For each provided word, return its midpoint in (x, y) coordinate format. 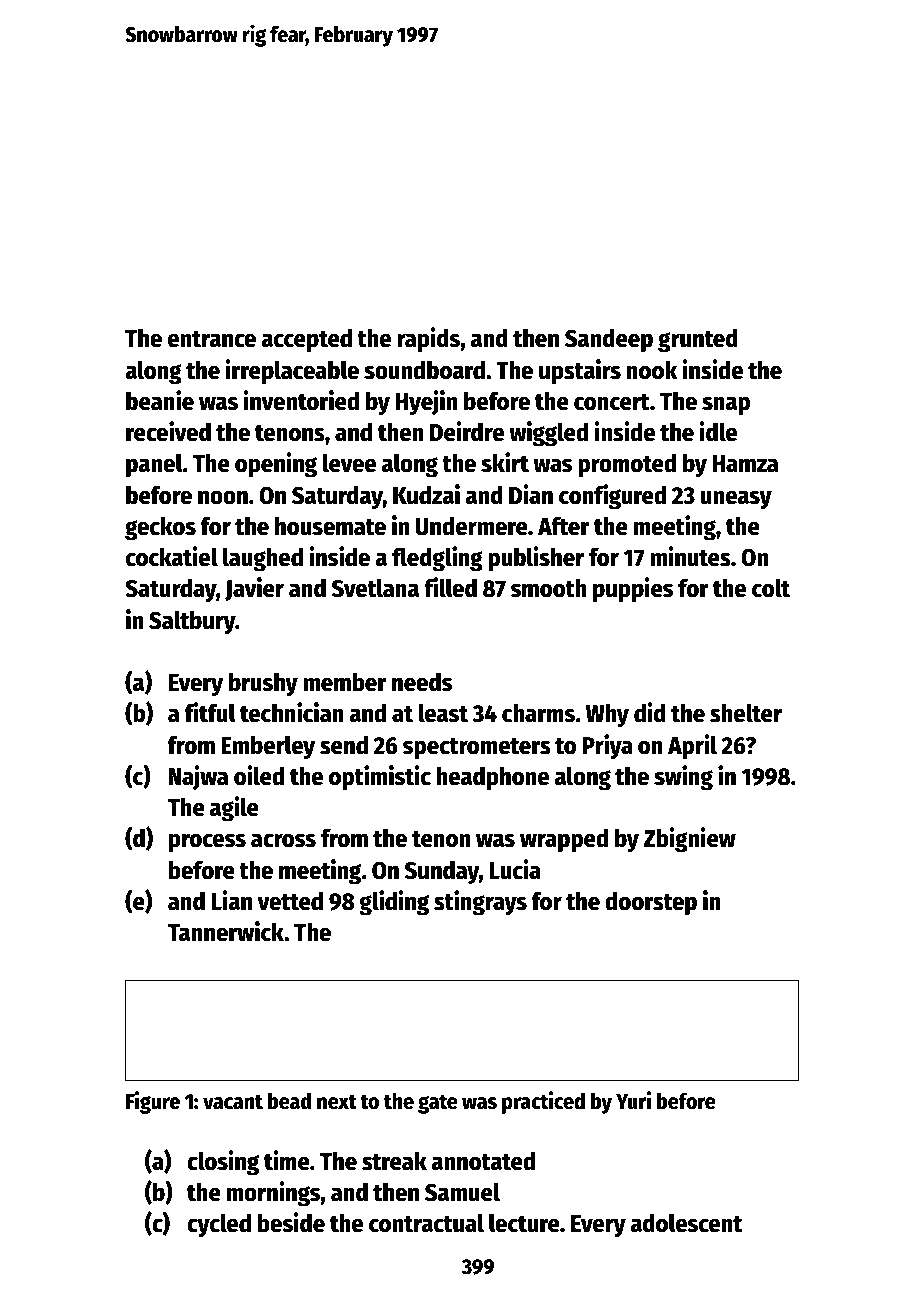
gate (438, 1104)
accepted (306, 340)
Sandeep (609, 340)
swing (683, 778)
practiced (543, 1102)
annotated (483, 1161)
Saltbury (192, 622)
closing (223, 1163)
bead (289, 1101)
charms (538, 713)
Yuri (633, 1100)
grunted (698, 340)
